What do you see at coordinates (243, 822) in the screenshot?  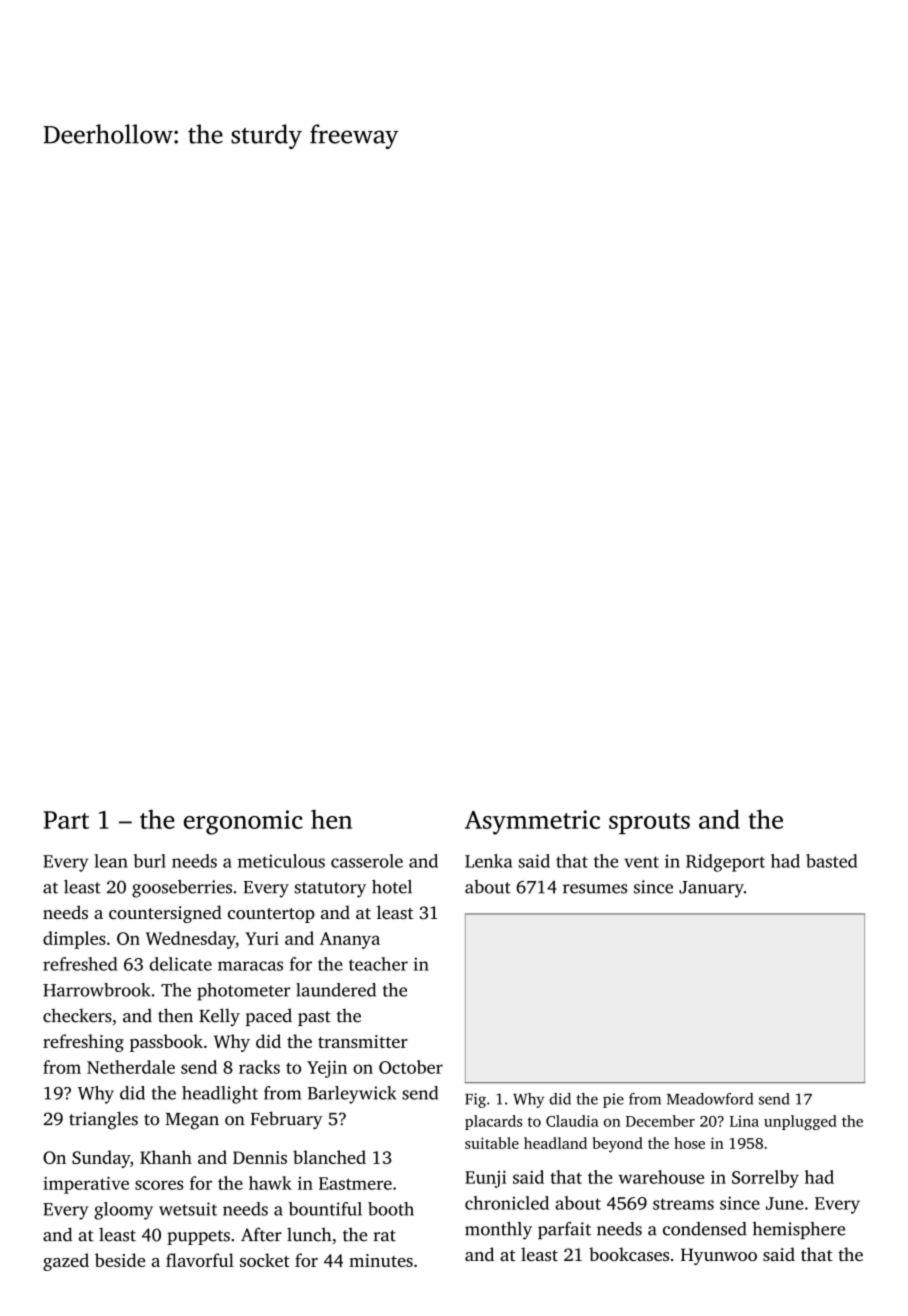 I see `ergonomic` at bounding box center [243, 822].
